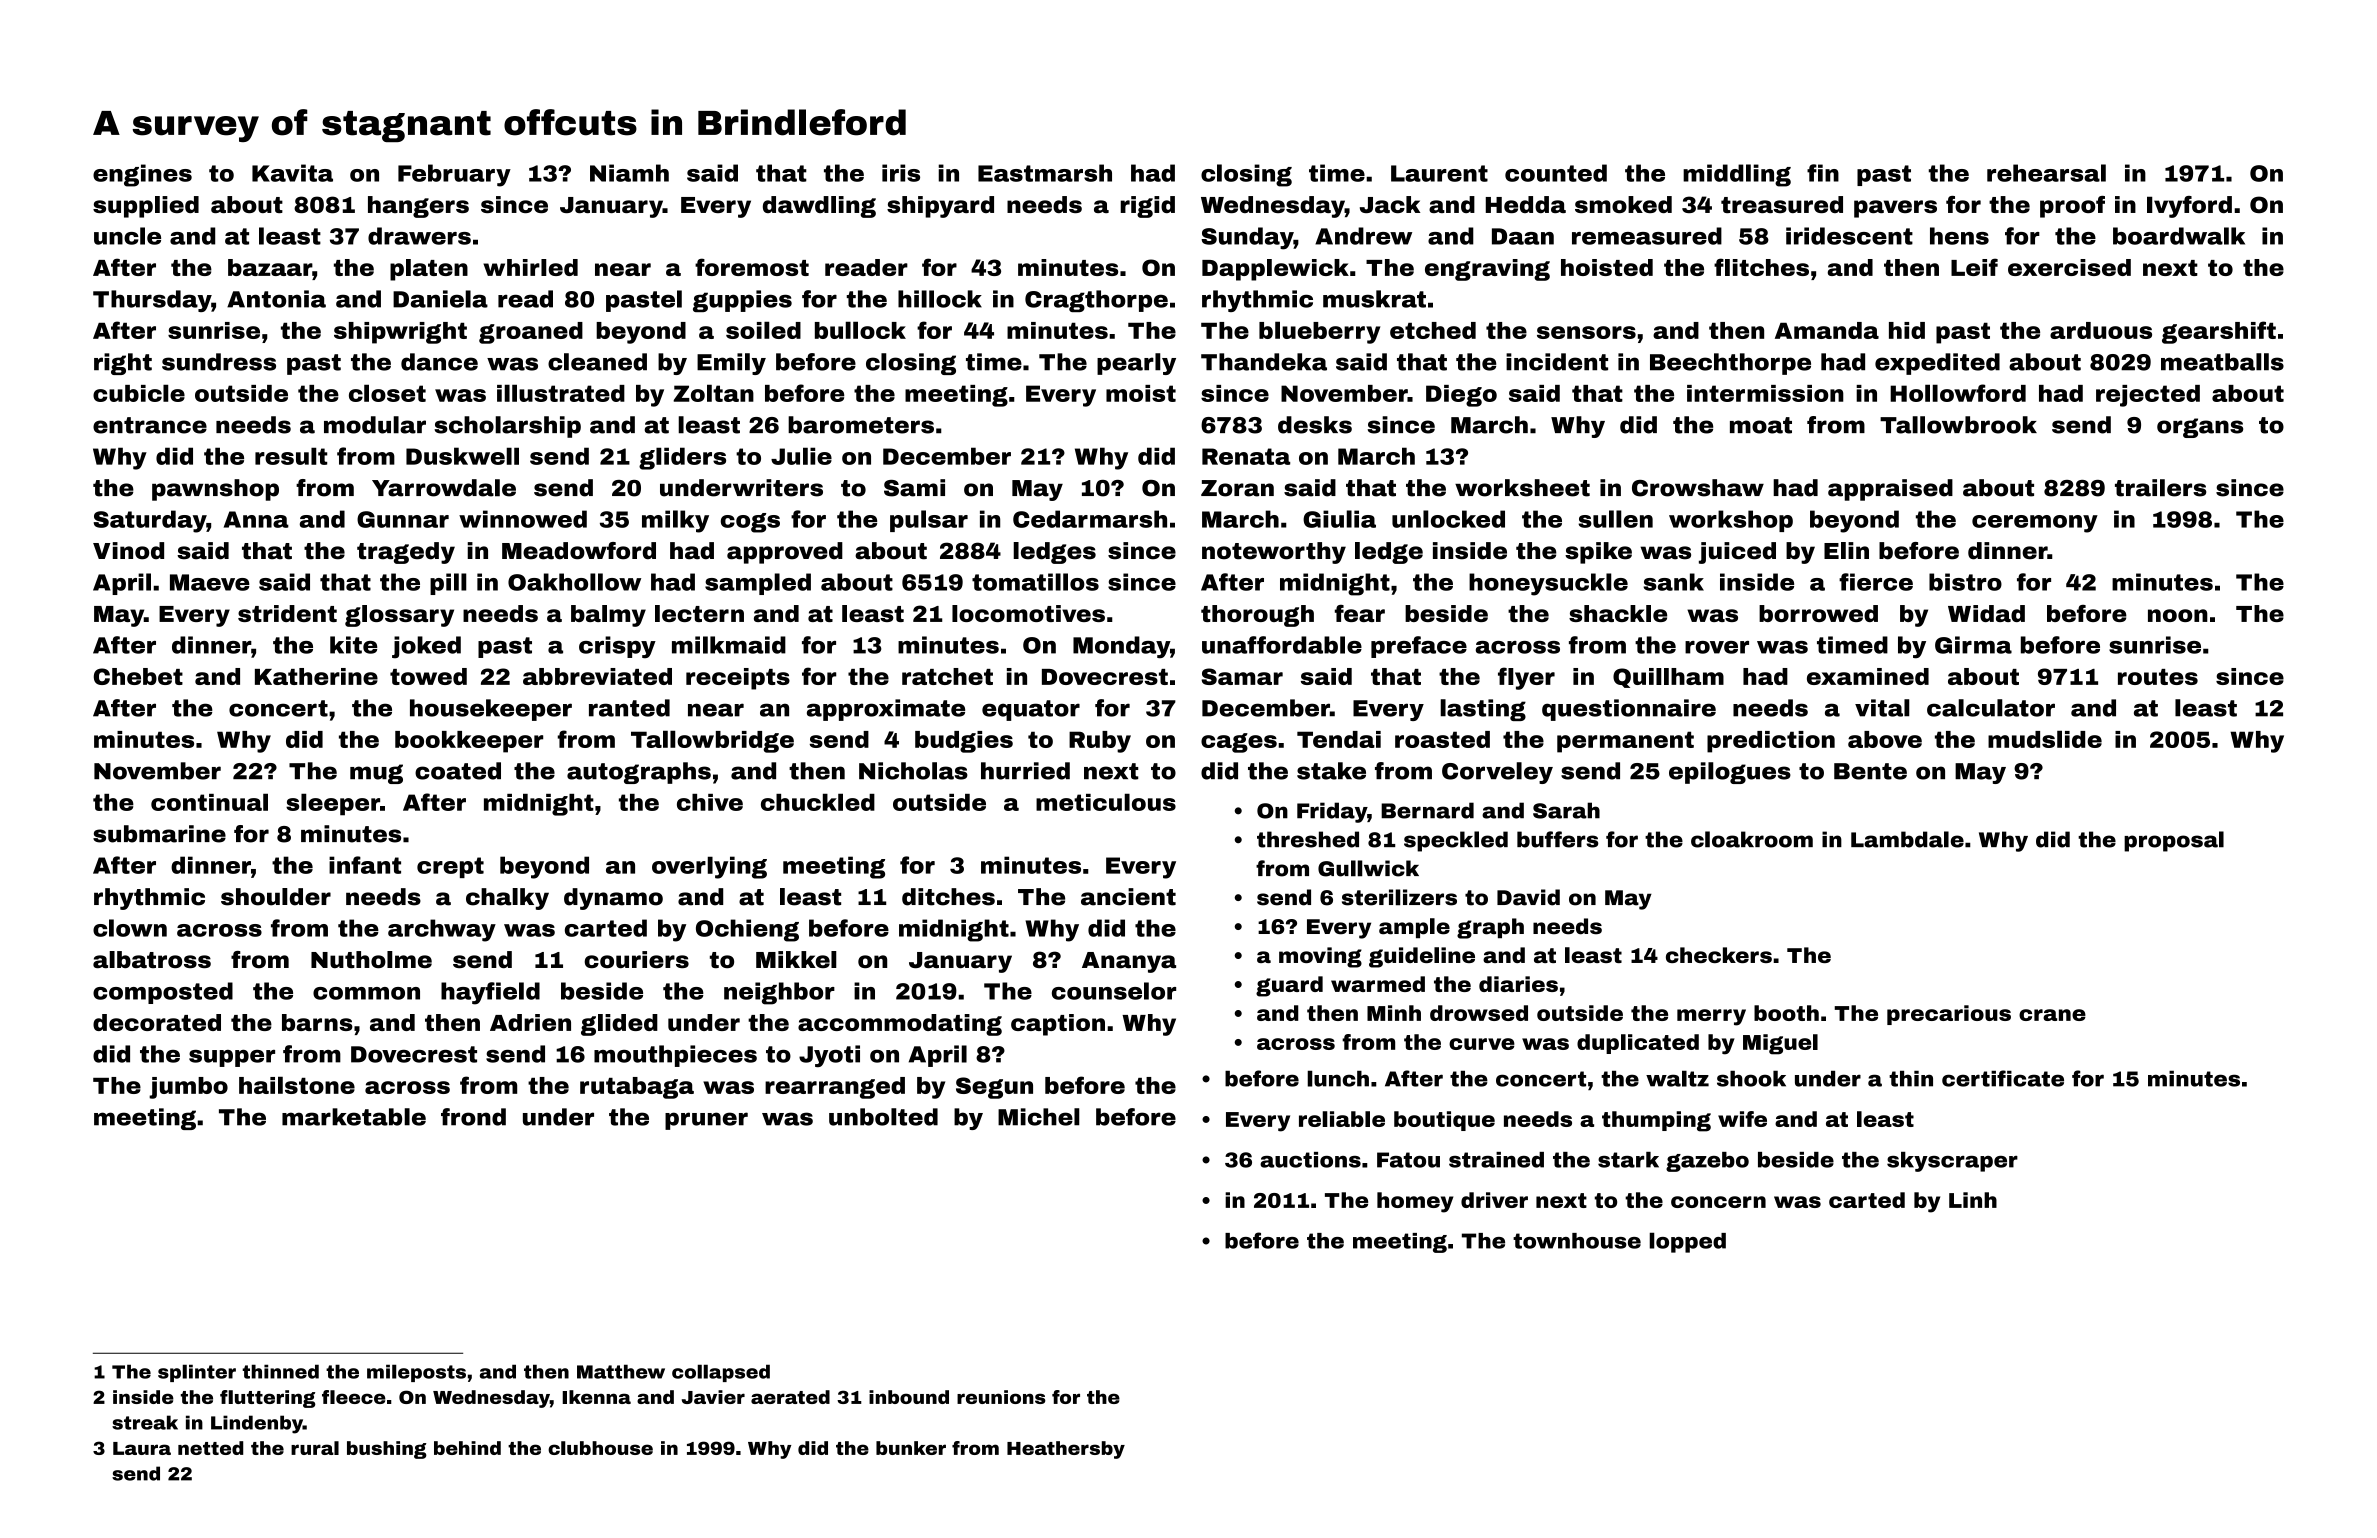 The width and height of the screenshot is (2377, 1538). Describe the element at coordinates (1973, 1200) in the screenshot. I see `Linh` at that location.
